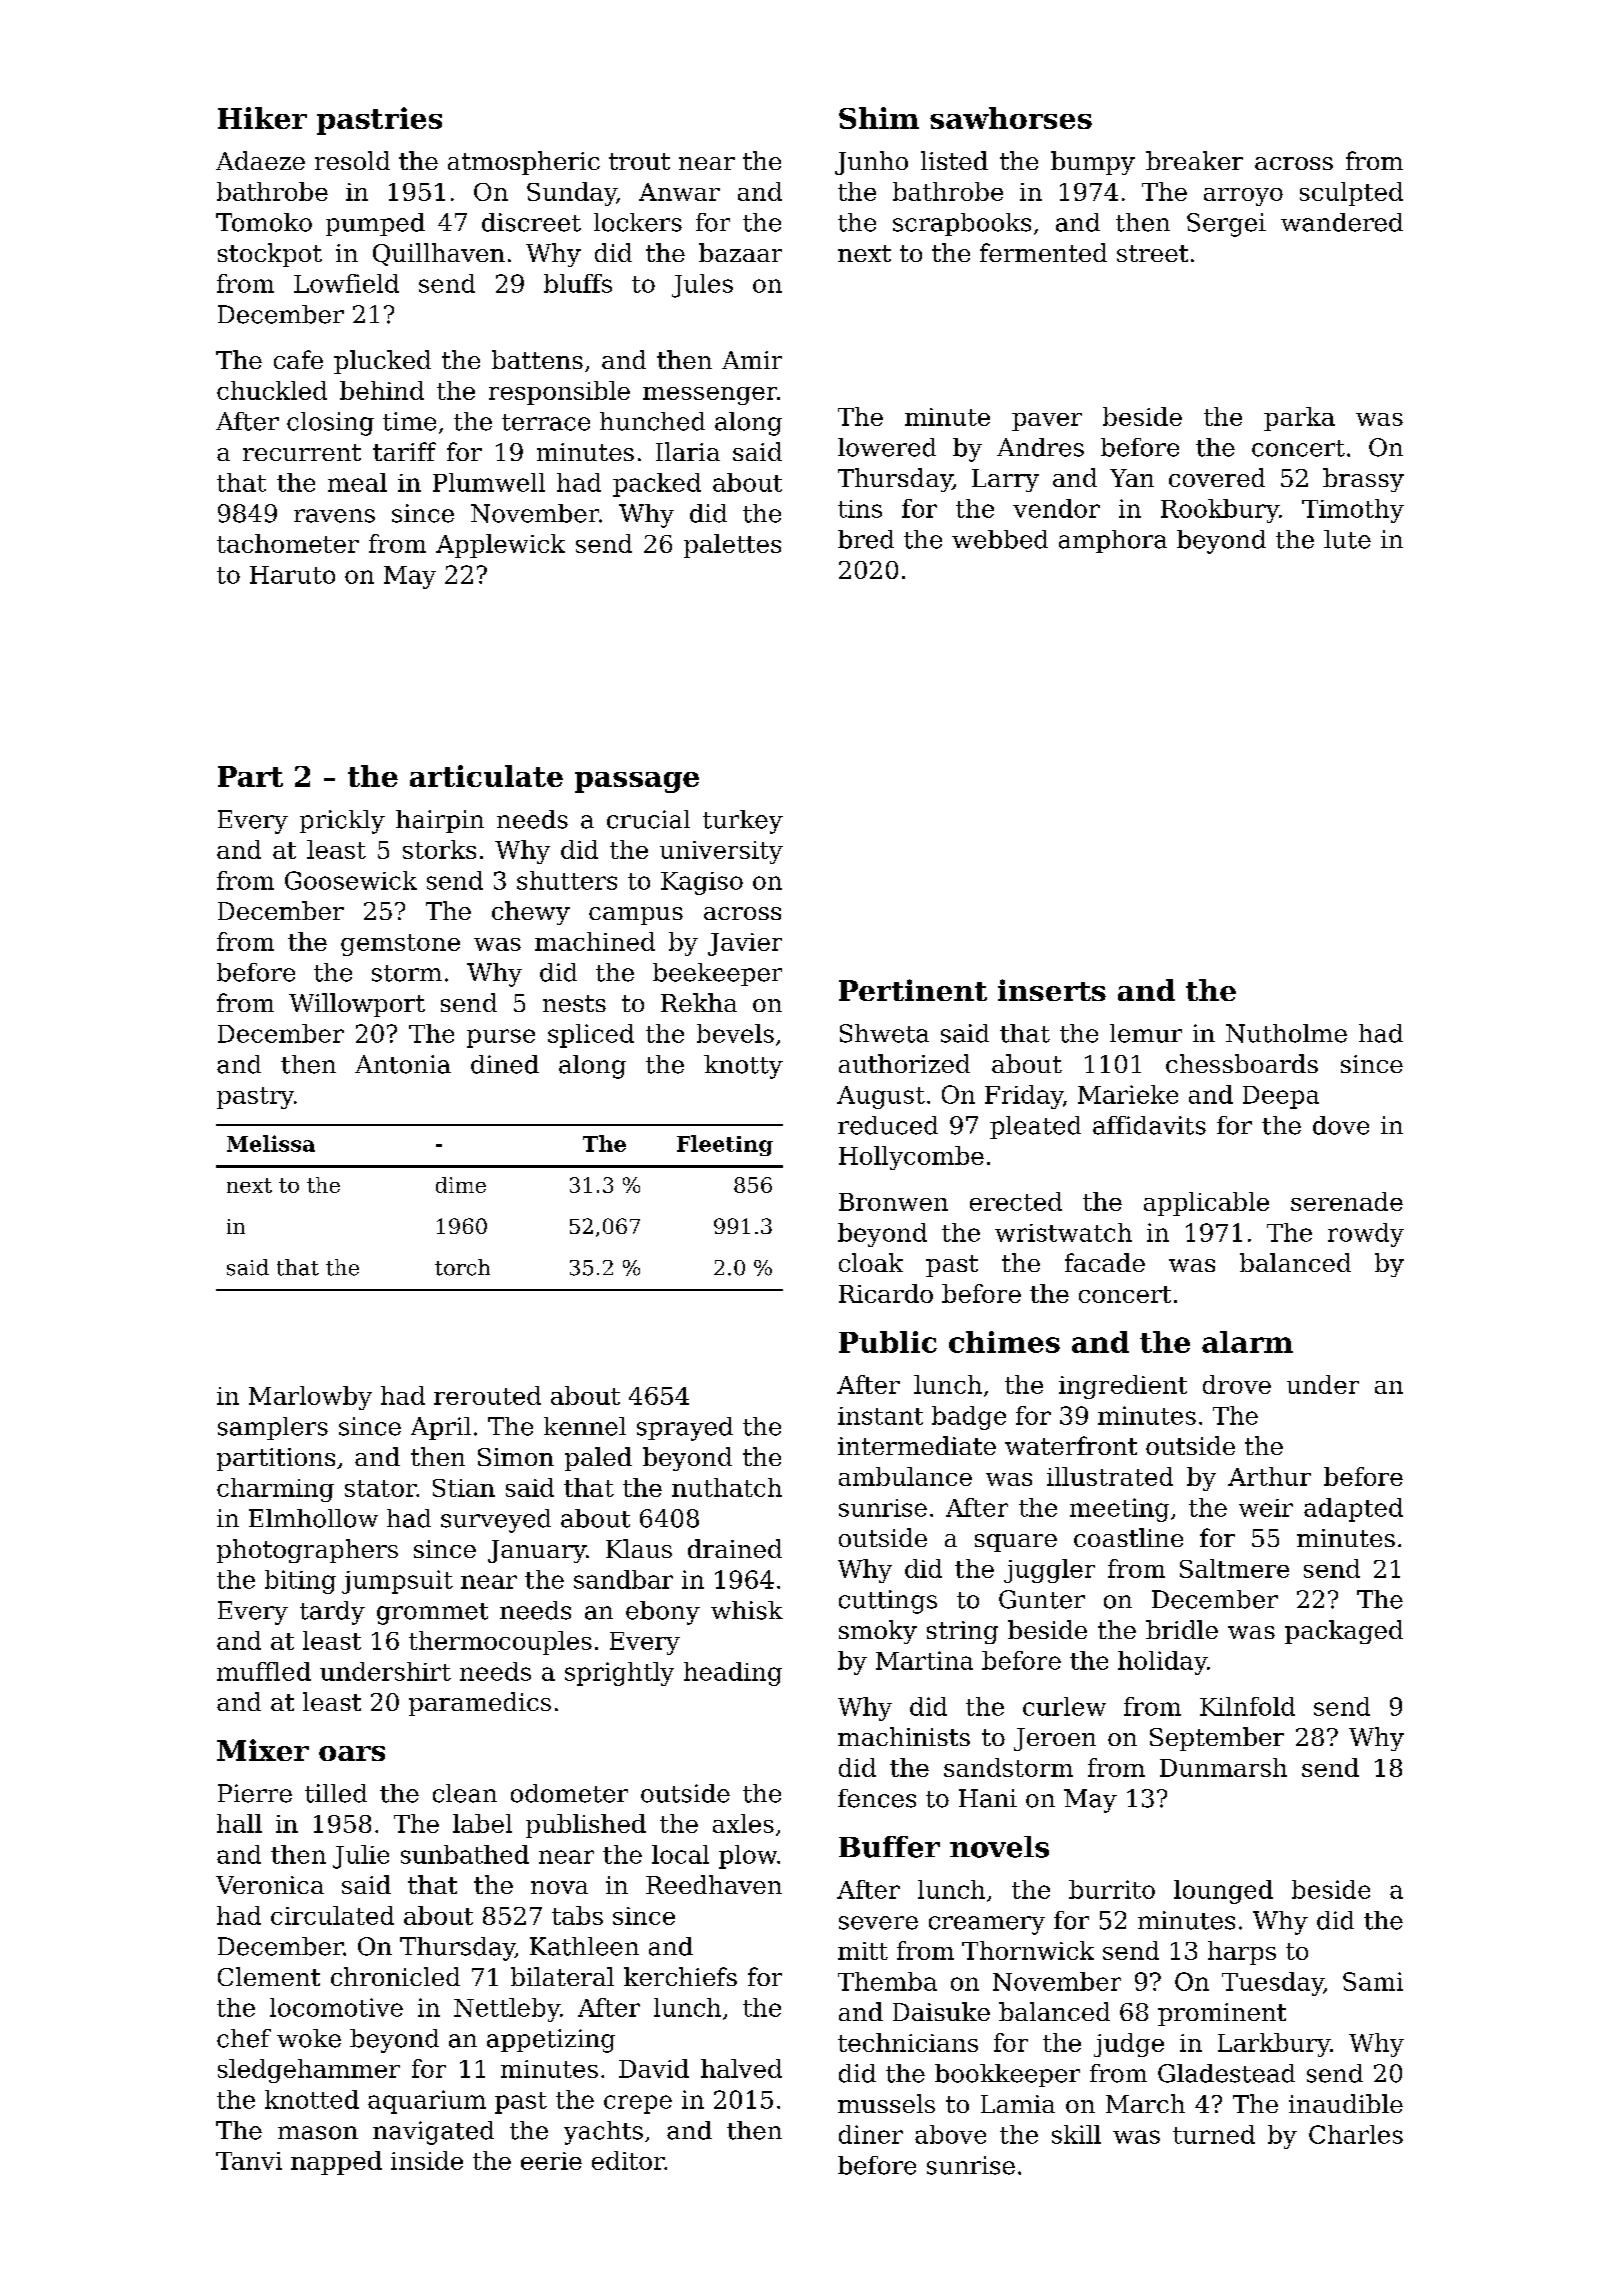  Describe the element at coordinates (462, 1267) in the screenshot. I see `torch` at that location.
